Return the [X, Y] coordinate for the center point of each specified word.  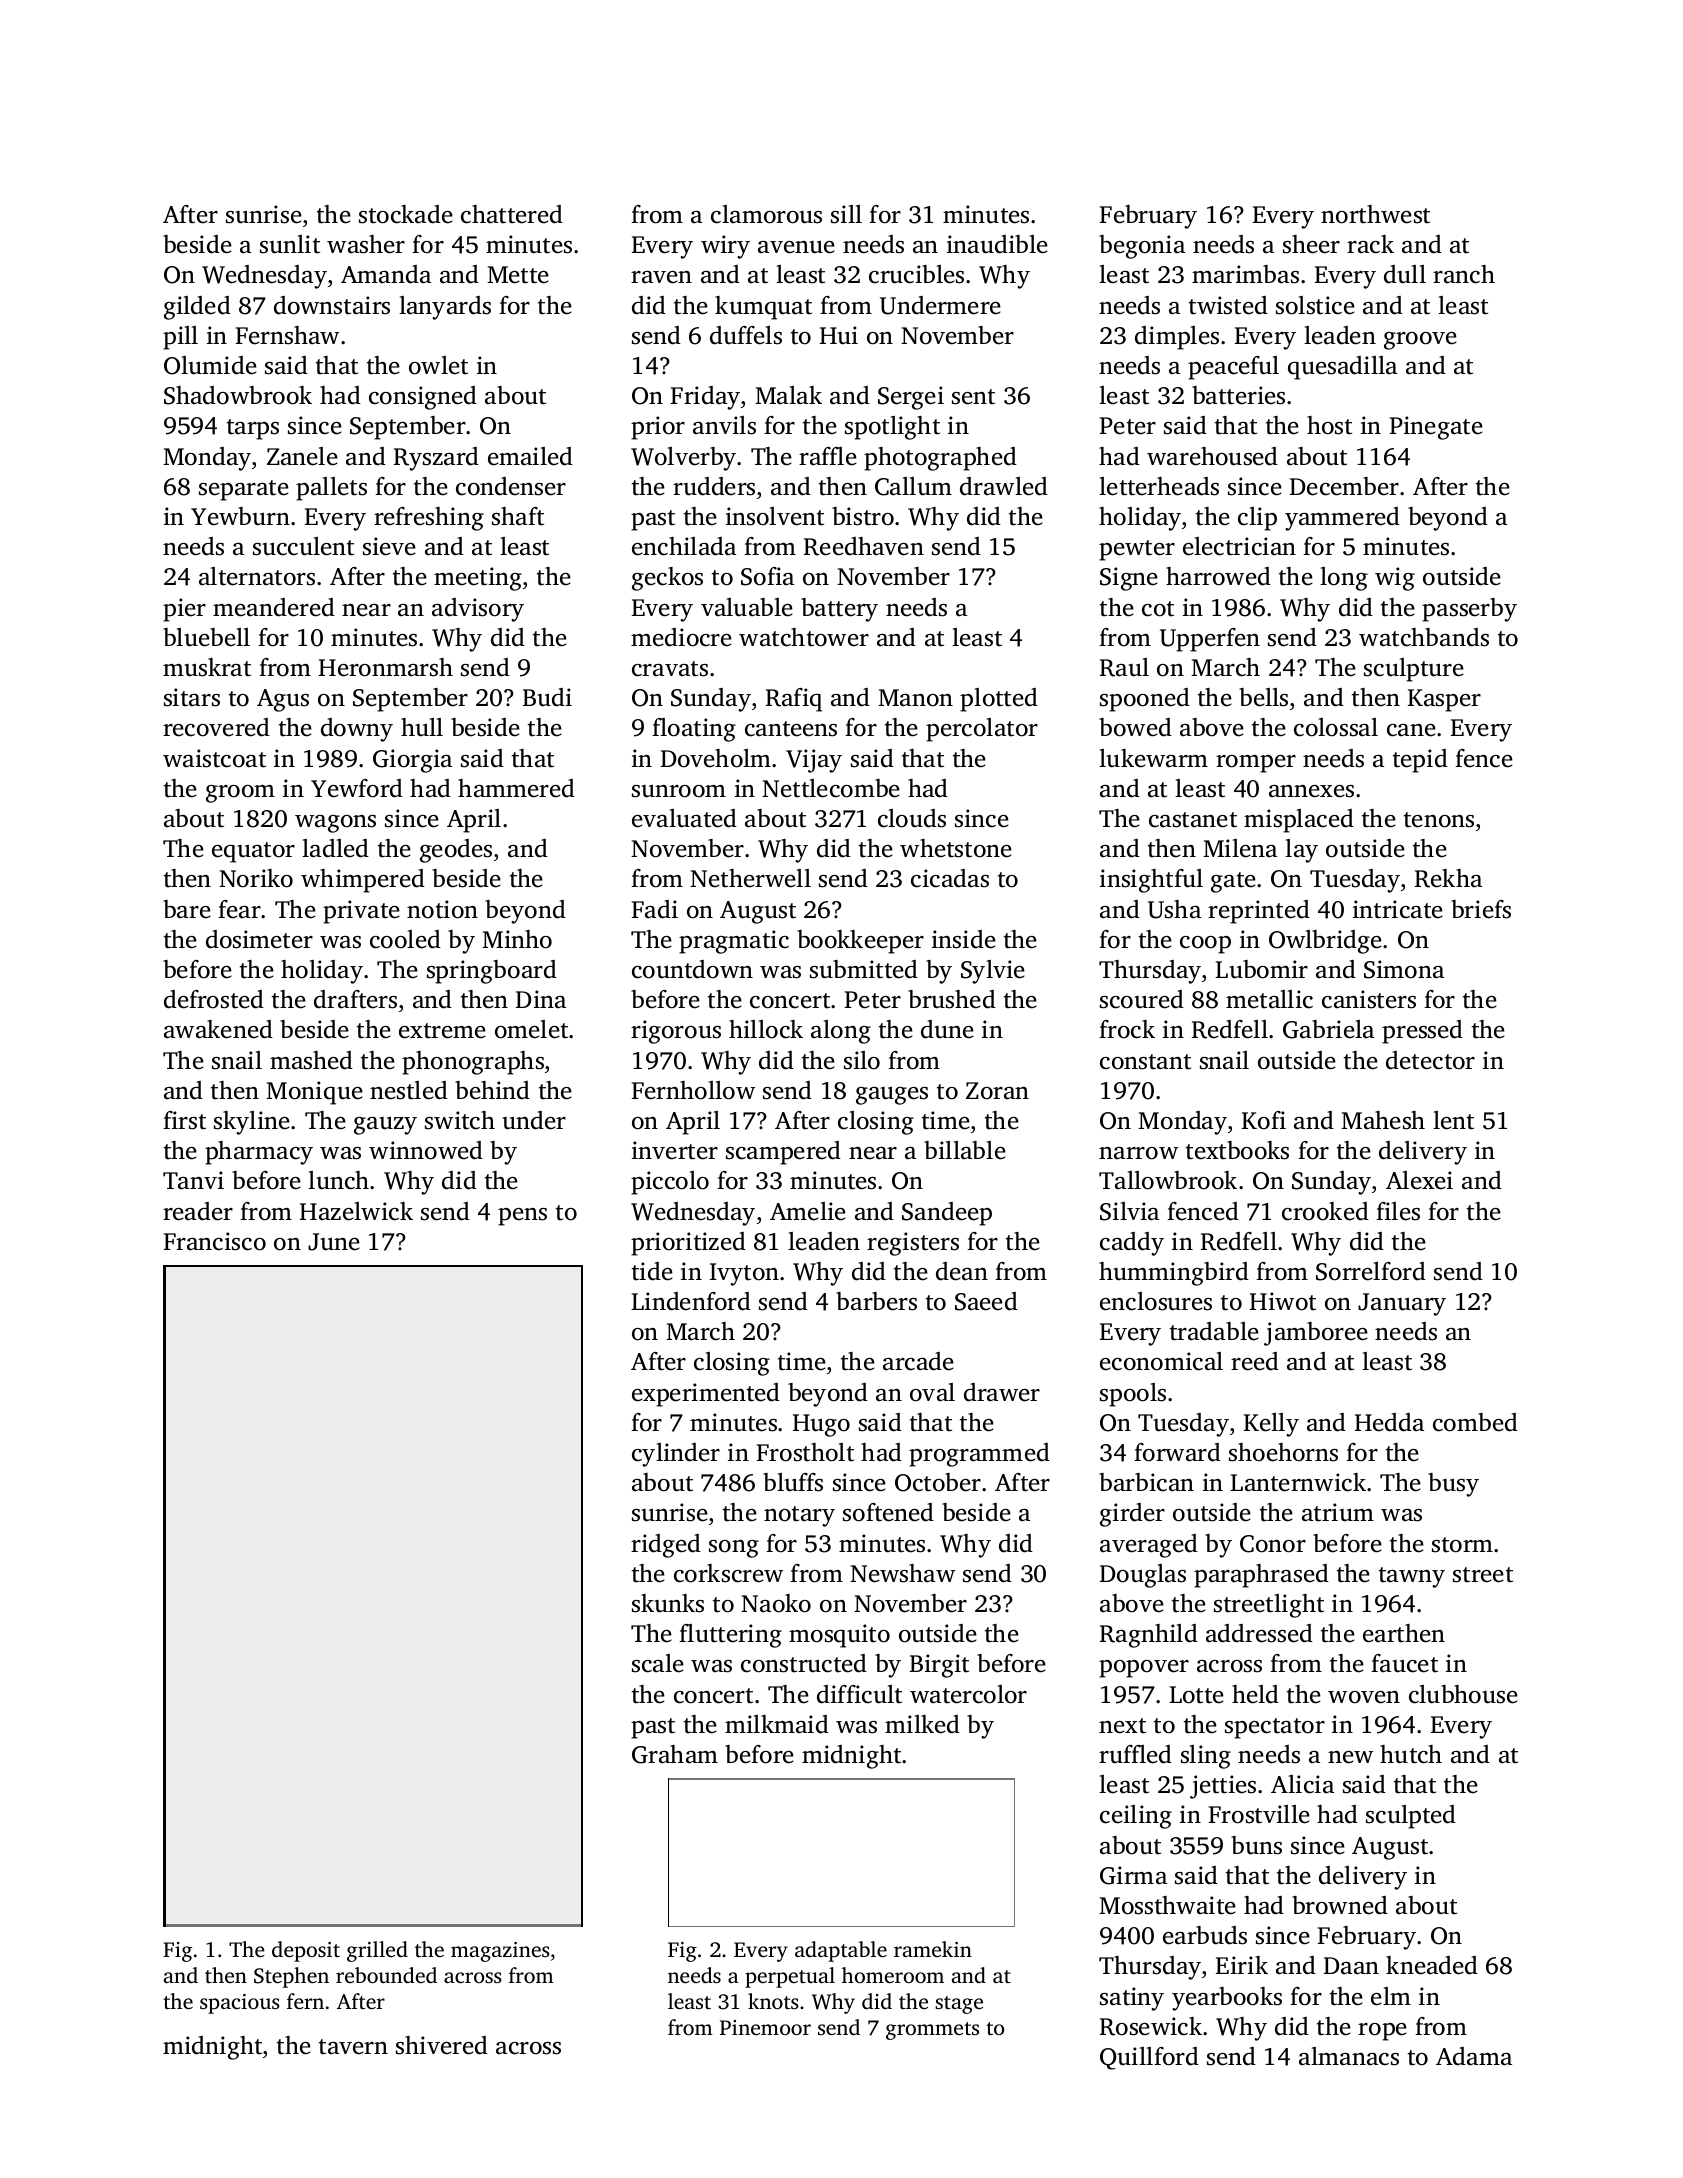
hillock [766, 1029]
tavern [353, 2047]
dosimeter [259, 939]
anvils [724, 425]
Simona [1404, 969]
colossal [1336, 727]
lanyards [445, 308]
